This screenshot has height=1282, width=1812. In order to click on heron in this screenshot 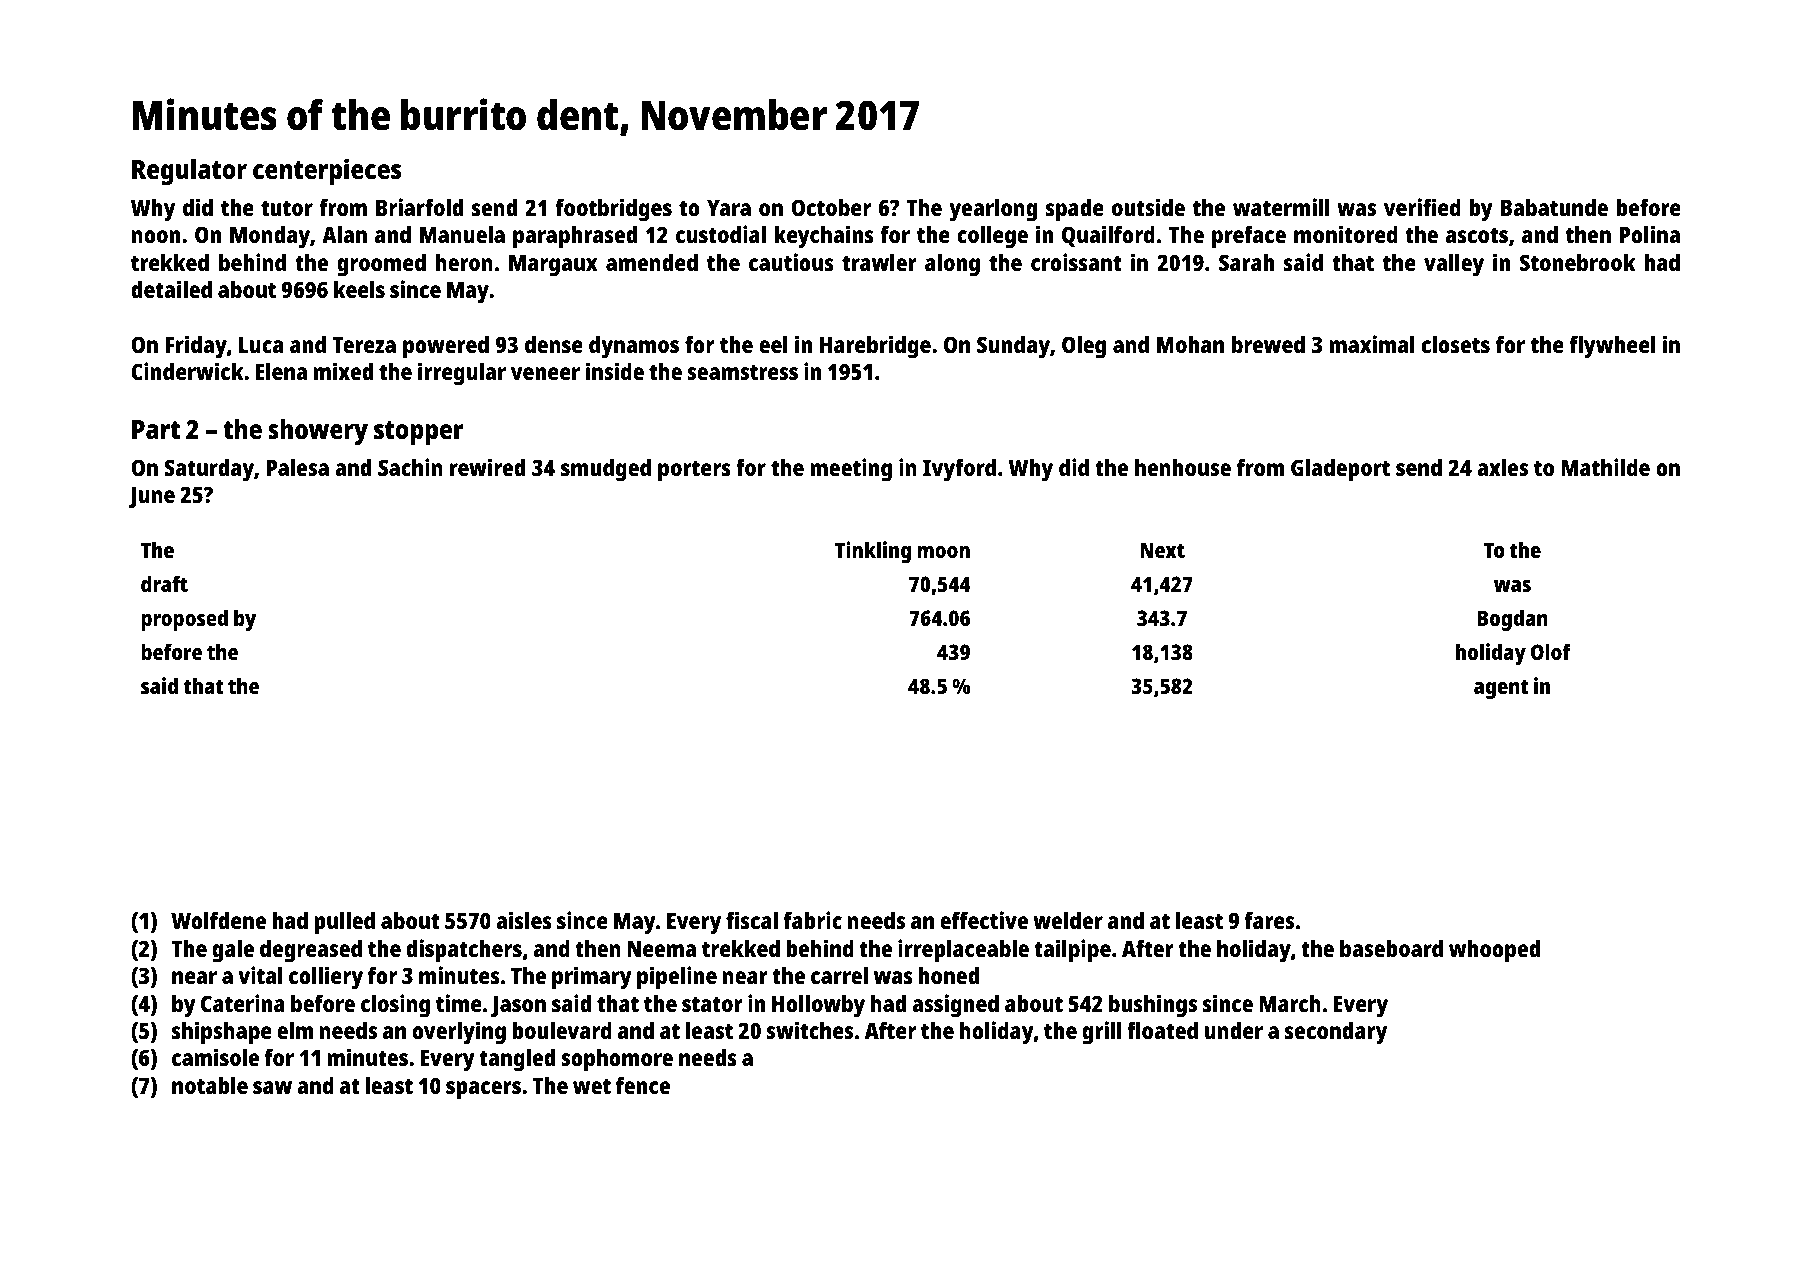, I will do `click(464, 262)`.
